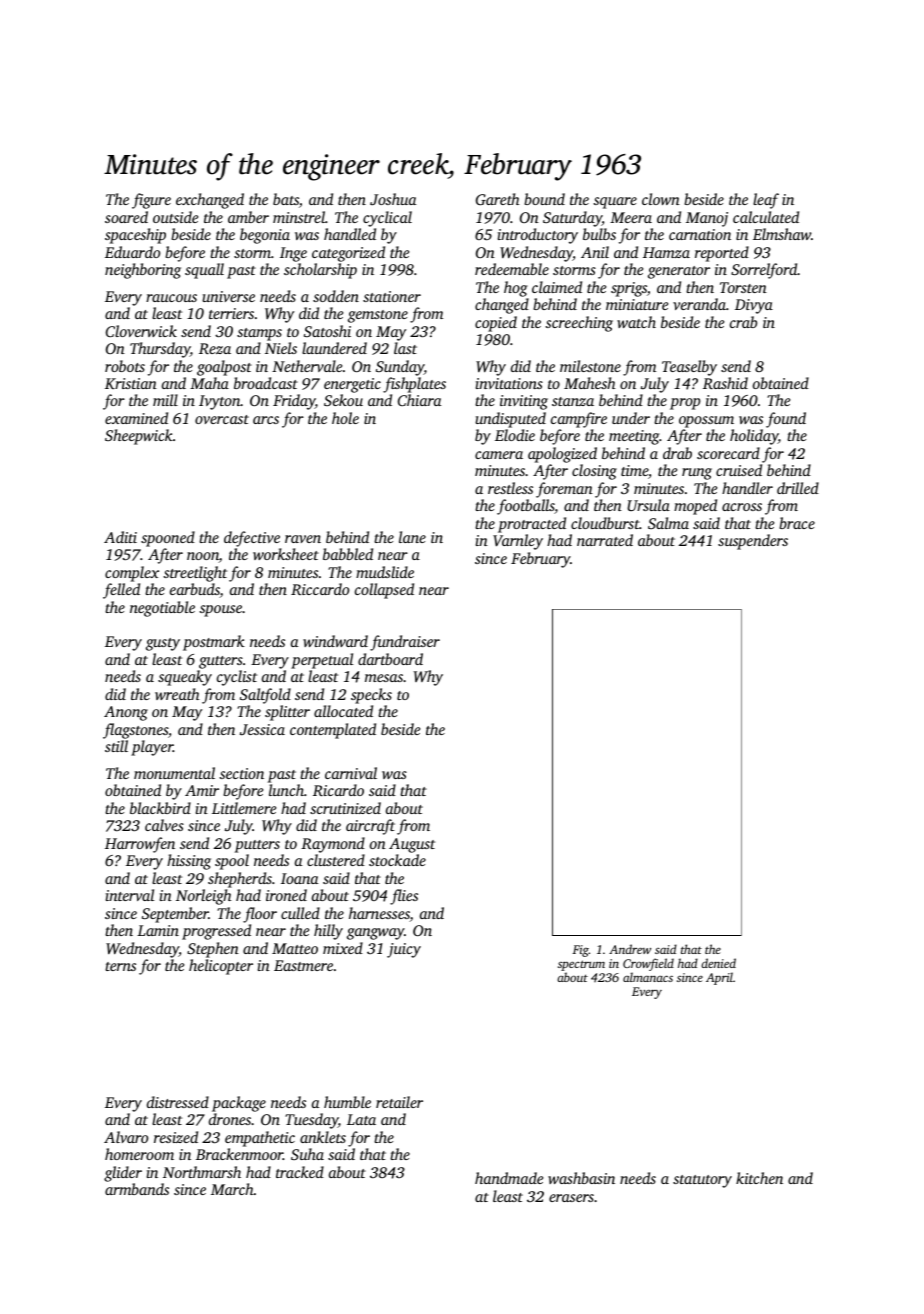 The width and height of the screenshot is (924, 1314). Describe the element at coordinates (300, 1172) in the screenshot. I see `tracked` at that location.
